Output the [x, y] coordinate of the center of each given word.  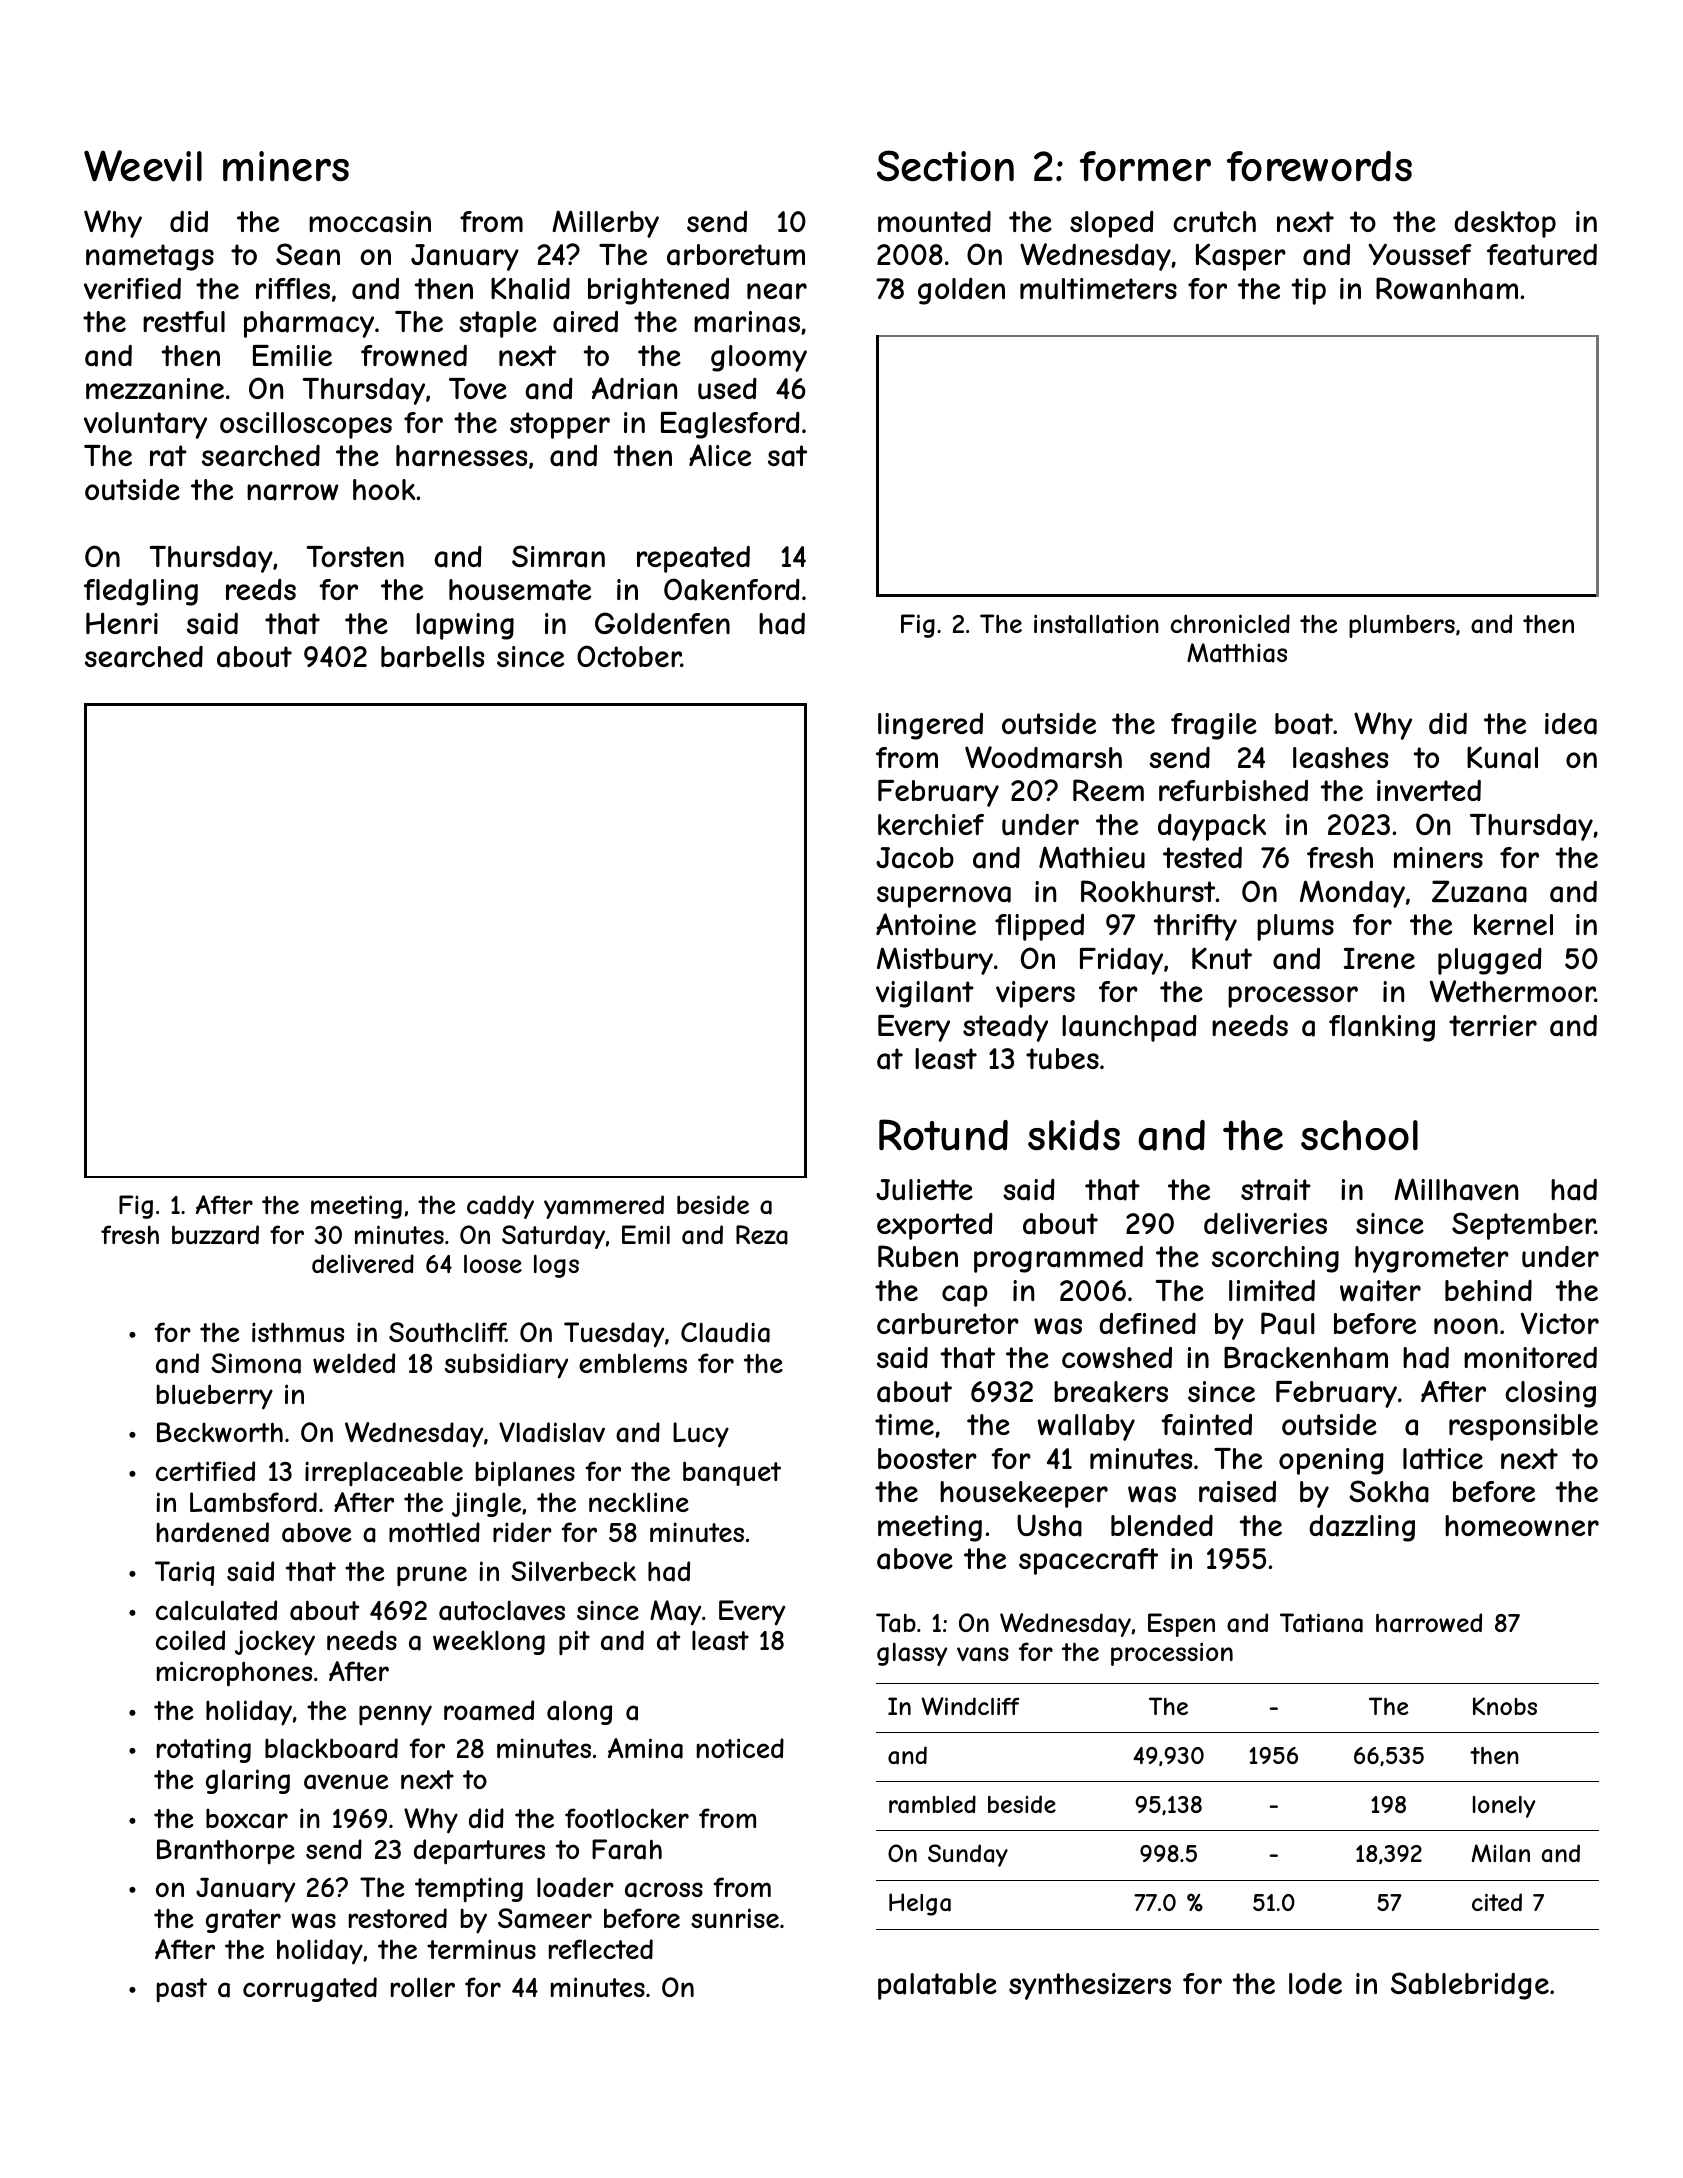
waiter [1380, 1291]
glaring [248, 1781]
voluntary [145, 425]
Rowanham [1447, 288]
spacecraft [1088, 1561]
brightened [658, 291]
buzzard [215, 1235]
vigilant [925, 994]
